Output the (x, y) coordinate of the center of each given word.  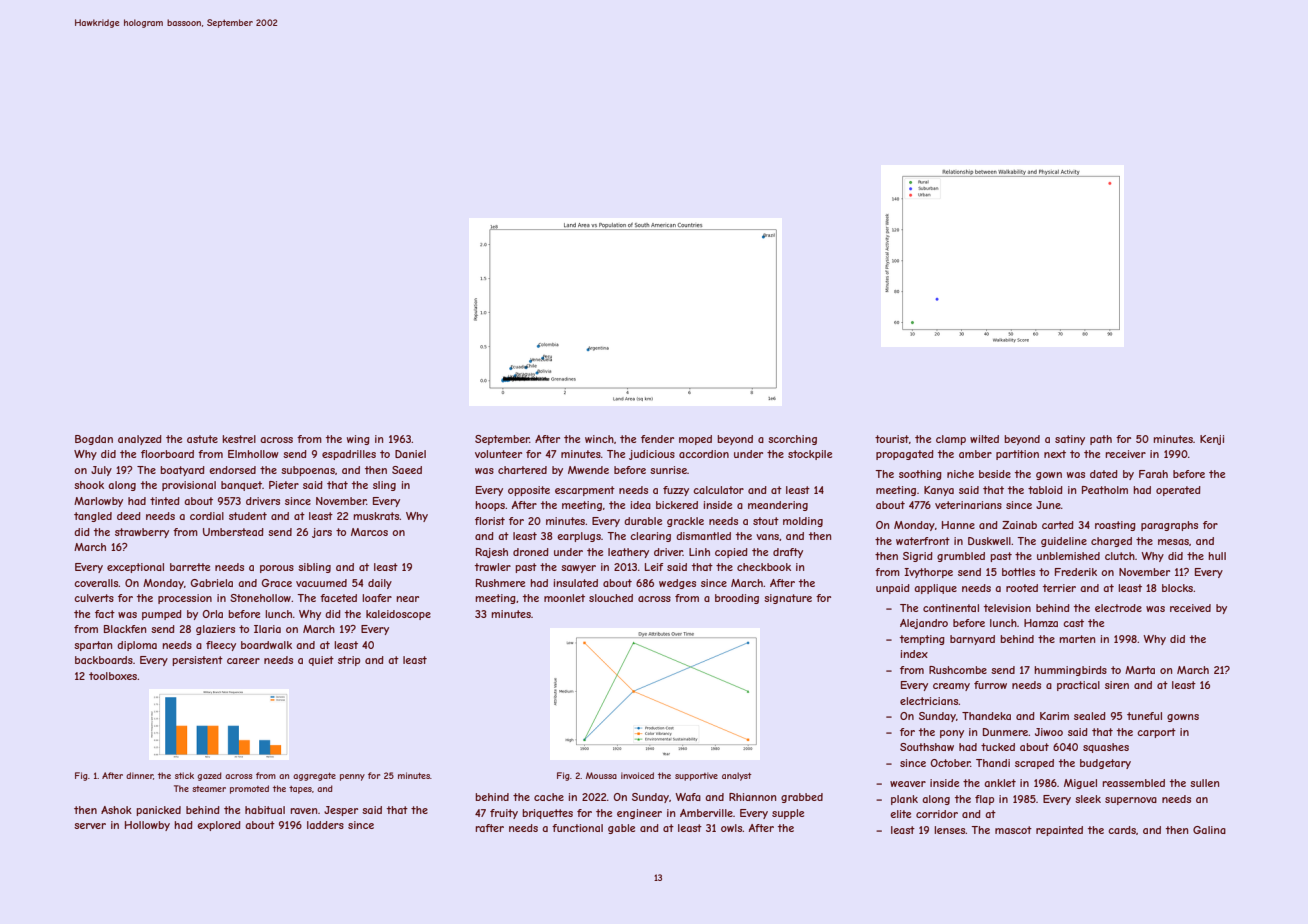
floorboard (167, 454)
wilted (984, 439)
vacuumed (321, 583)
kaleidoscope (398, 615)
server (90, 826)
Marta (1140, 670)
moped (695, 440)
